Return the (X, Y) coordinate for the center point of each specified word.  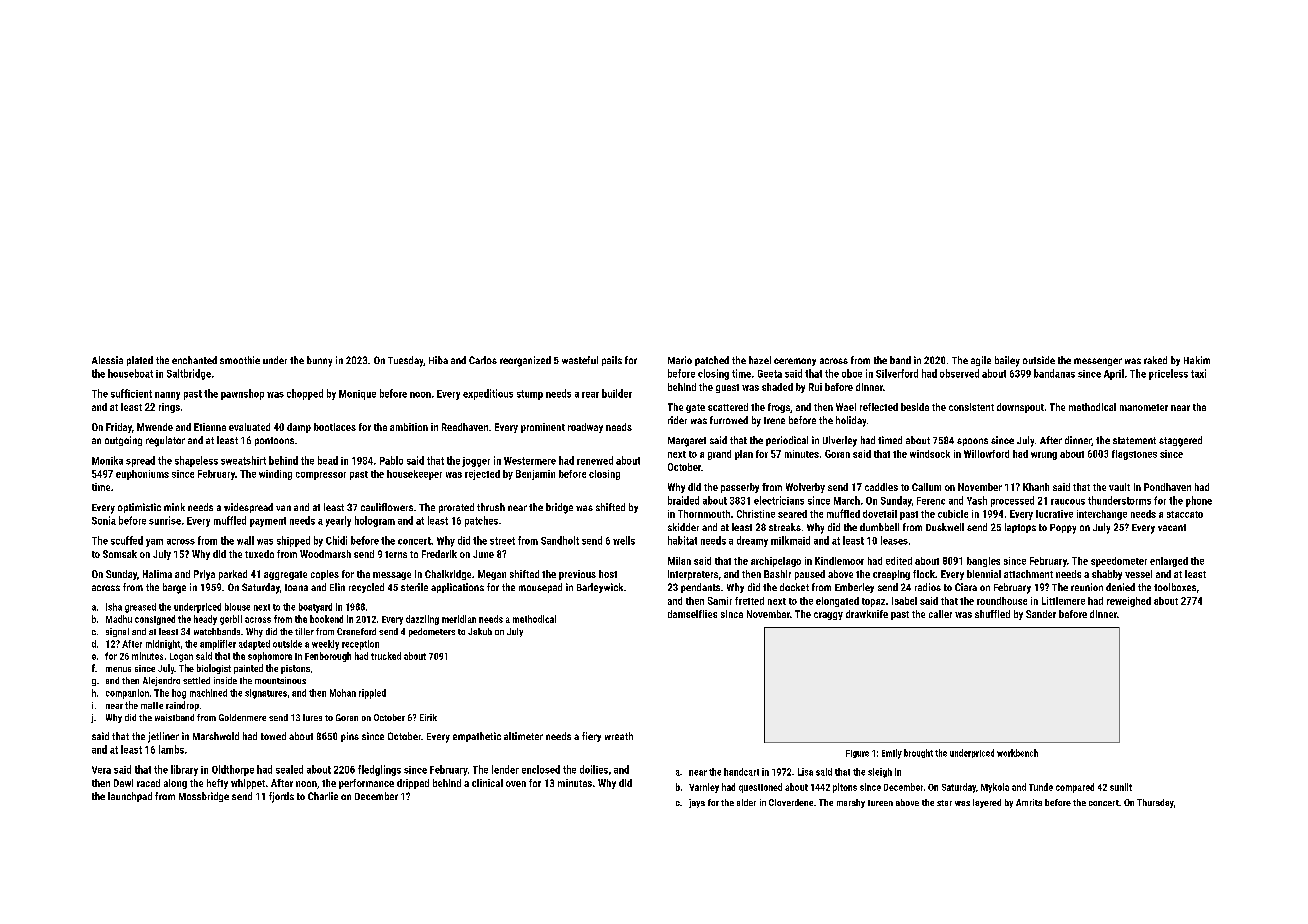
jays (697, 803)
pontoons (274, 441)
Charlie (323, 796)
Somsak (120, 554)
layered (987, 803)
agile (981, 361)
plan (744, 455)
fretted (749, 601)
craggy (828, 616)
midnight (163, 645)
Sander (1041, 614)
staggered (1180, 441)
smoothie (240, 360)
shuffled (992, 614)
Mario (680, 360)
